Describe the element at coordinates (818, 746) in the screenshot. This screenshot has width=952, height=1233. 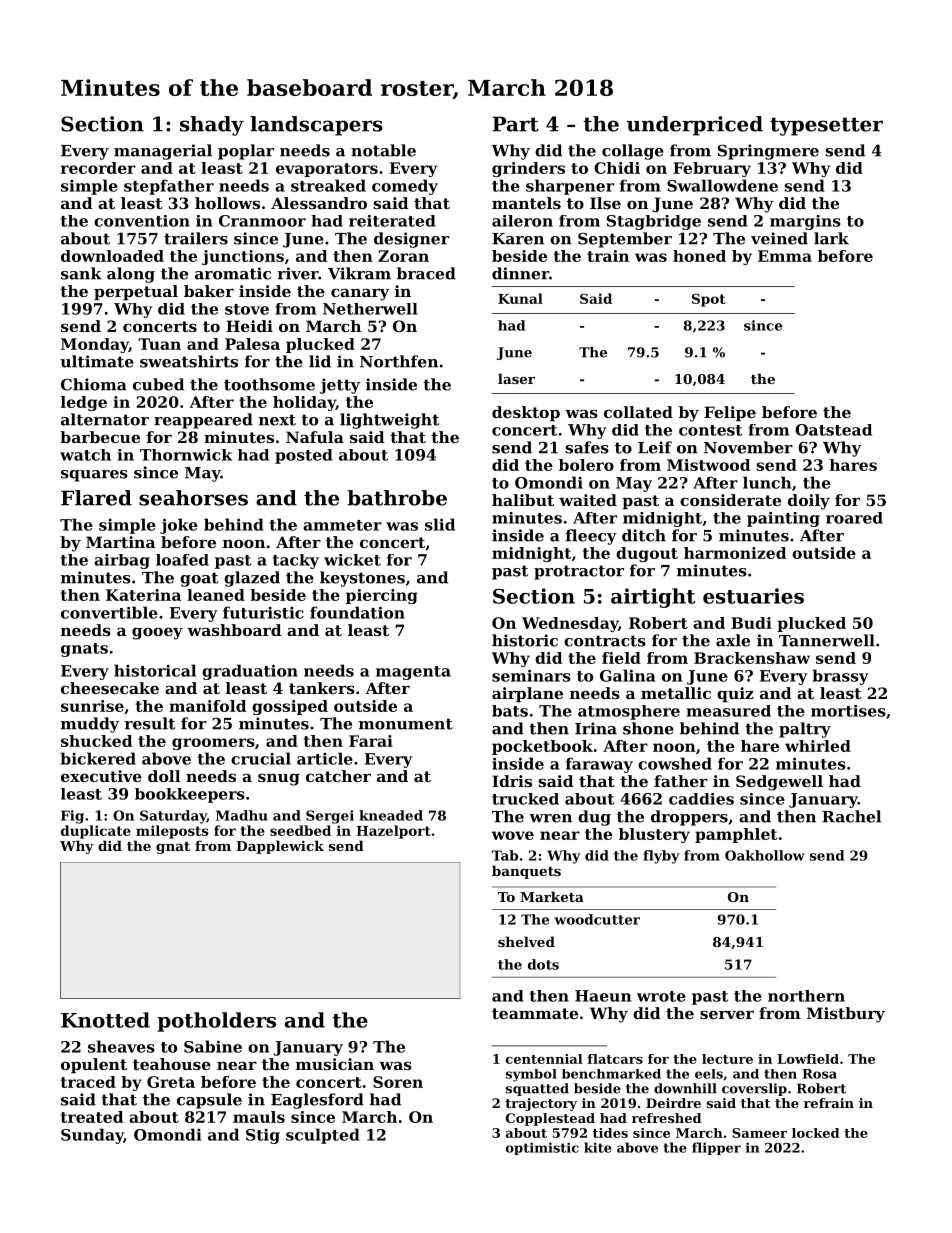
I see `whirled` at that location.
